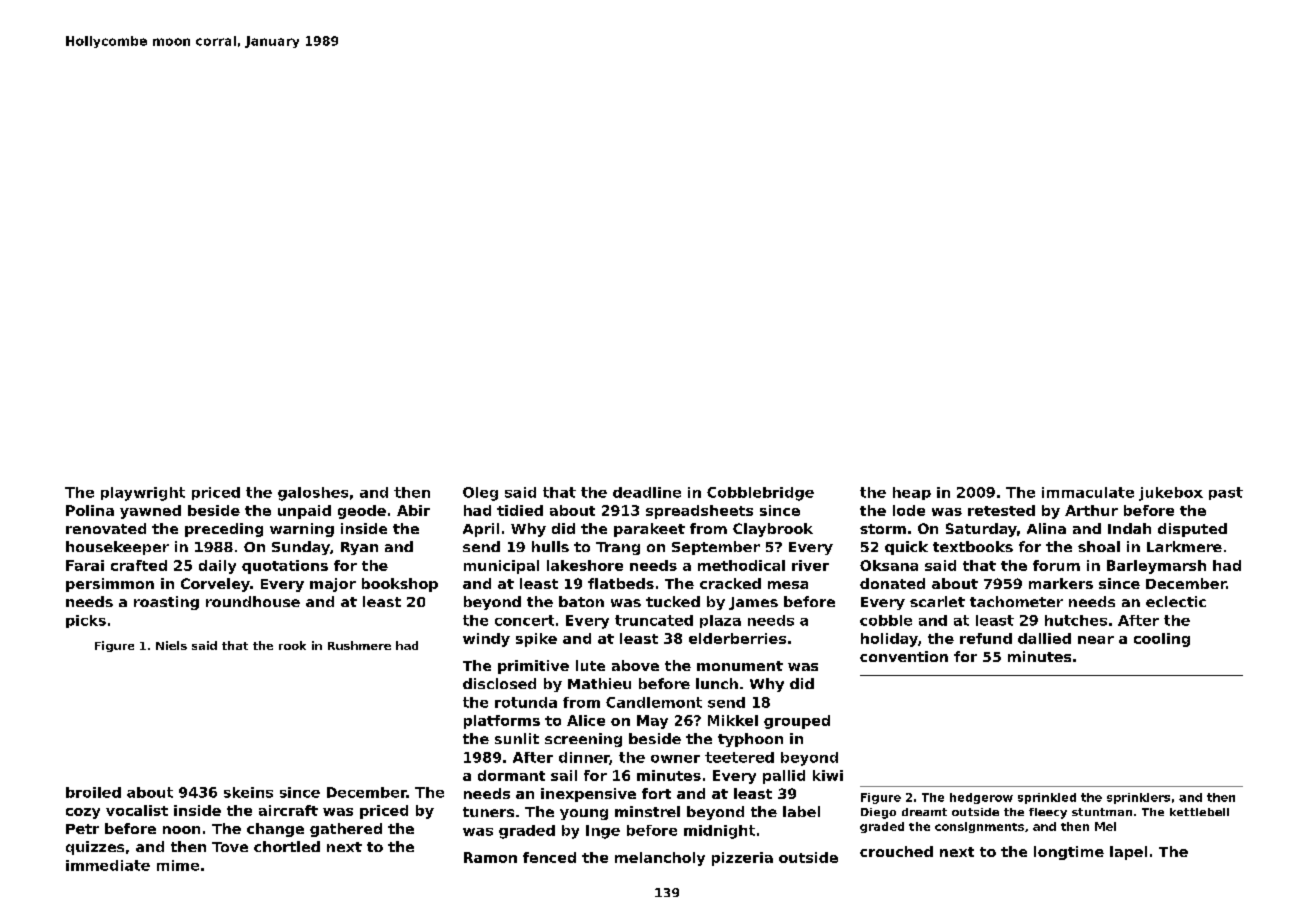 Image resolution: width=1308 pixels, height=924 pixels. What do you see at coordinates (699, 512) in the screenshot?
I see `spreadsheets` at bounding box center [699, 512].
